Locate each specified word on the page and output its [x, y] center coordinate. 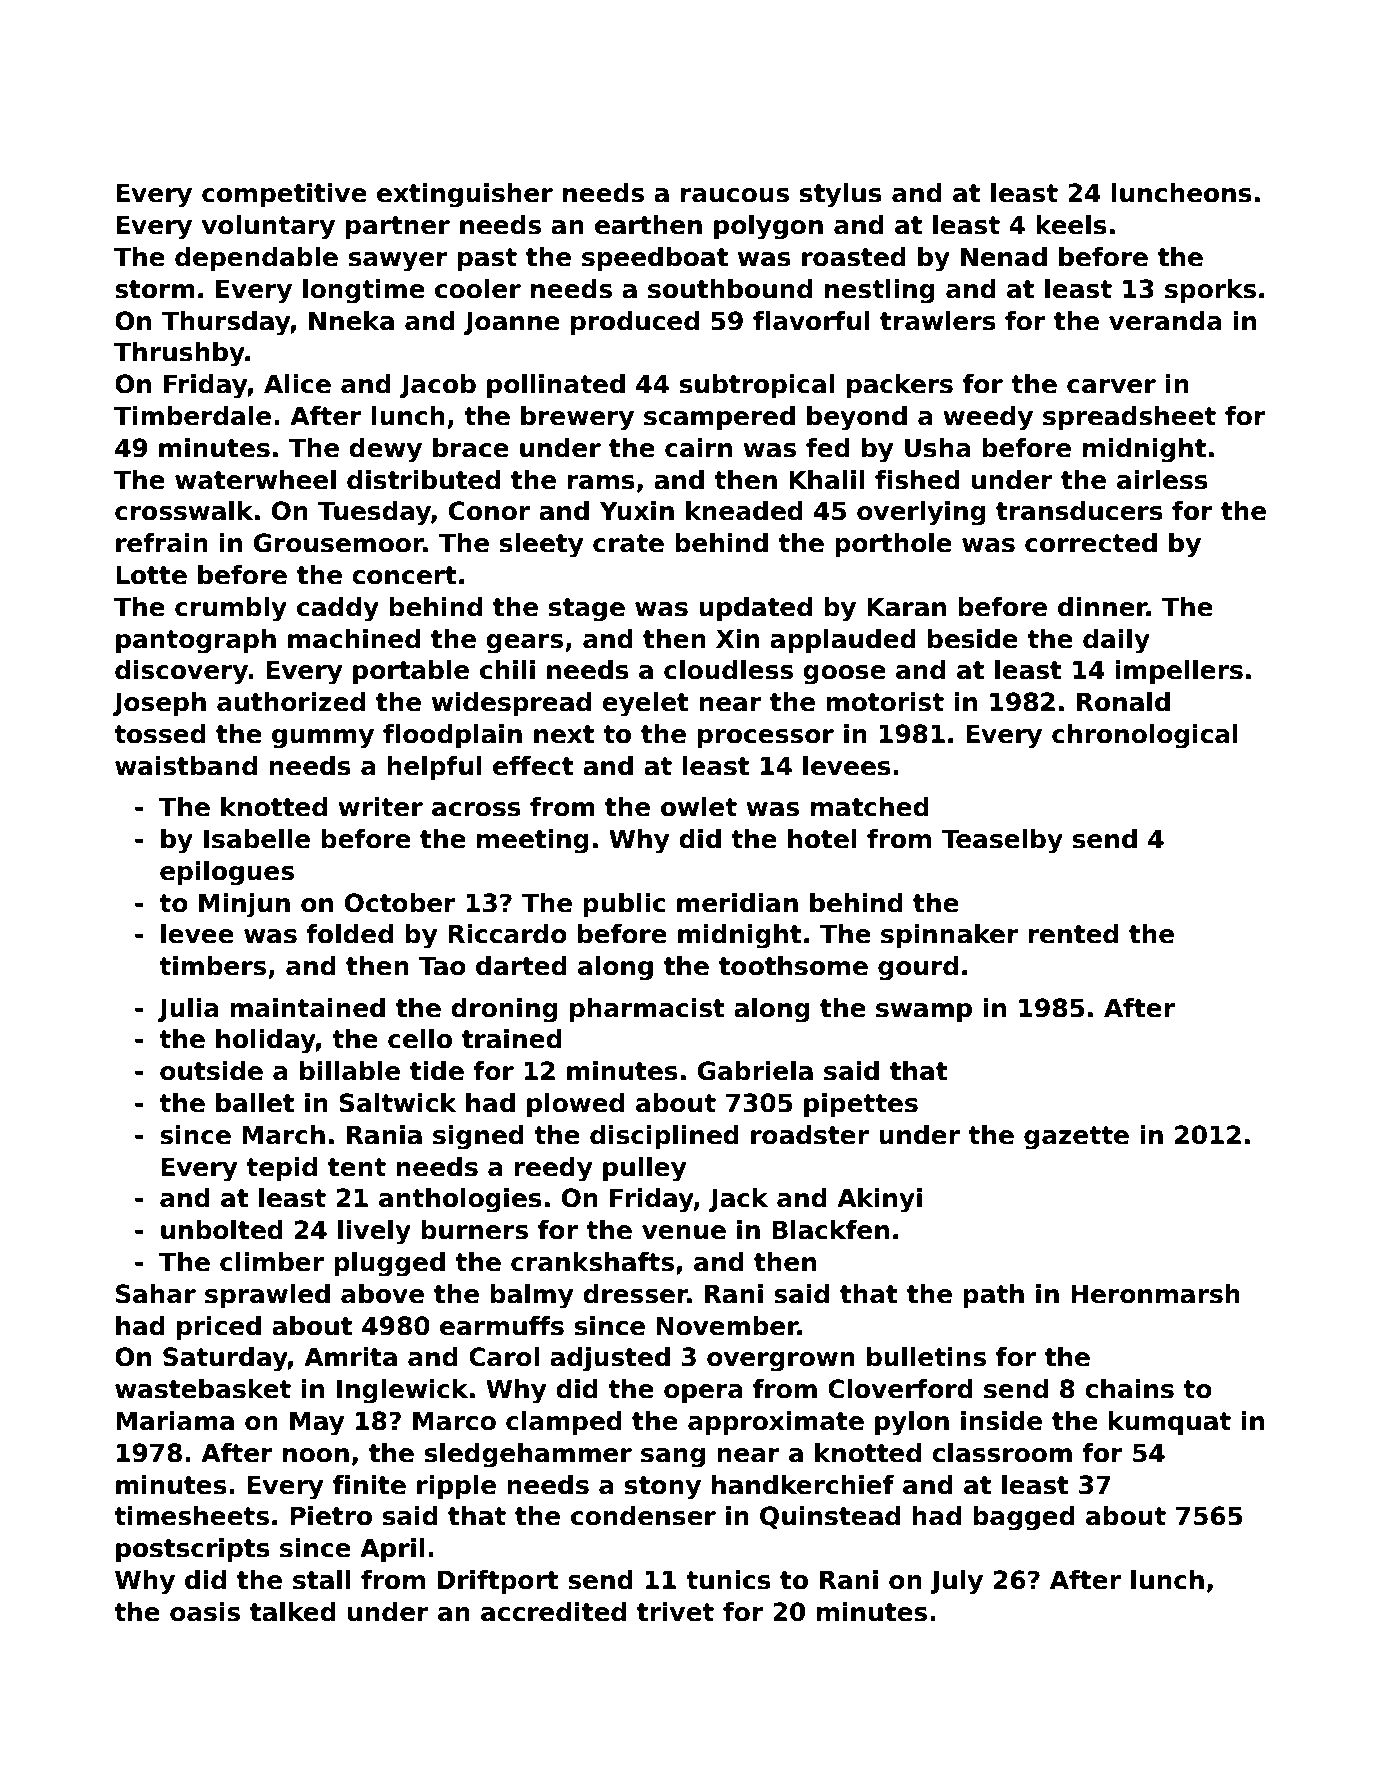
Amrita [350, 1357]
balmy [531, 1296]
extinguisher [465, 195]
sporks [1210, 291]
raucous [735, 195]
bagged [1024, 1518]
